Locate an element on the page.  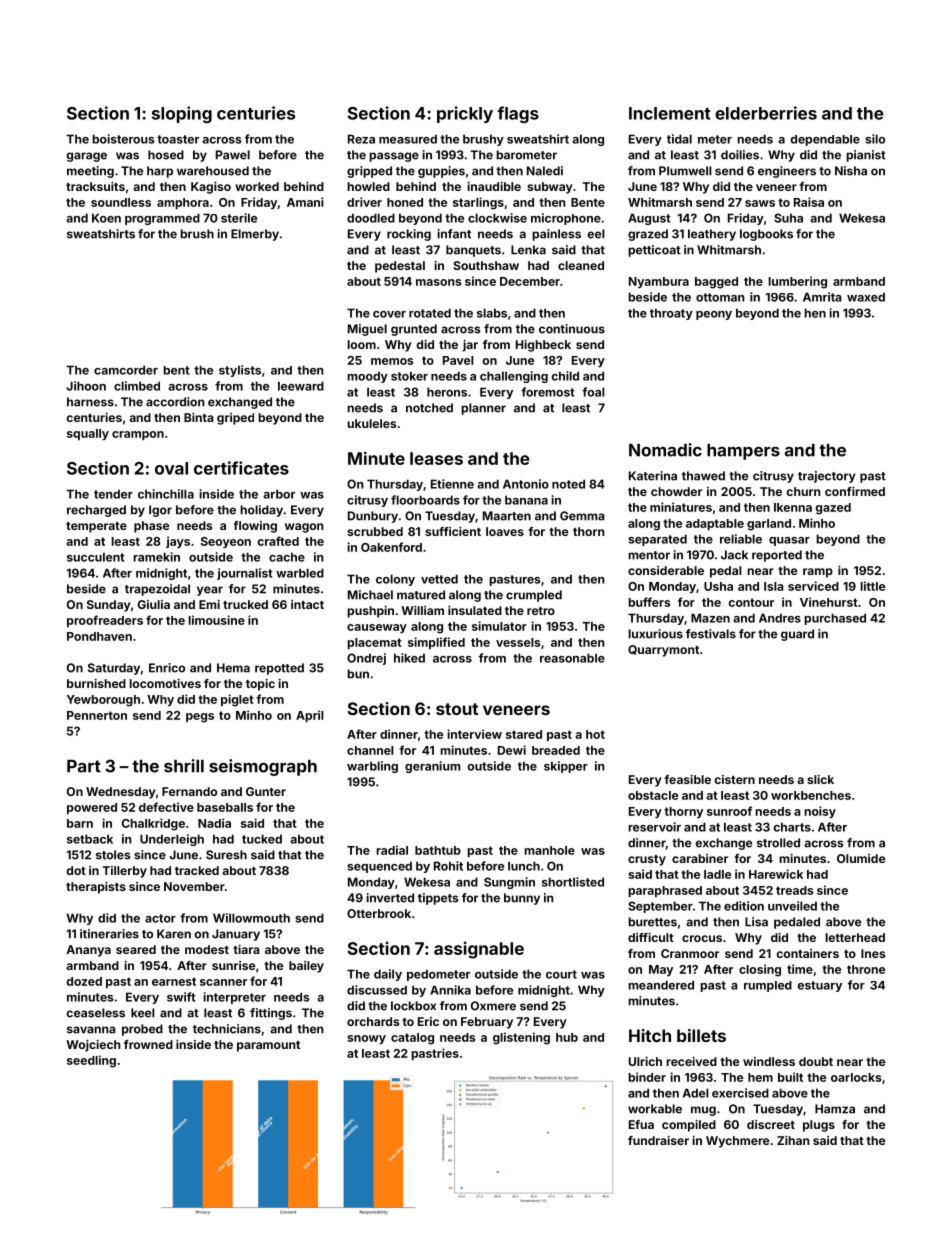
Ananya is located at coordinates (88, 951).
